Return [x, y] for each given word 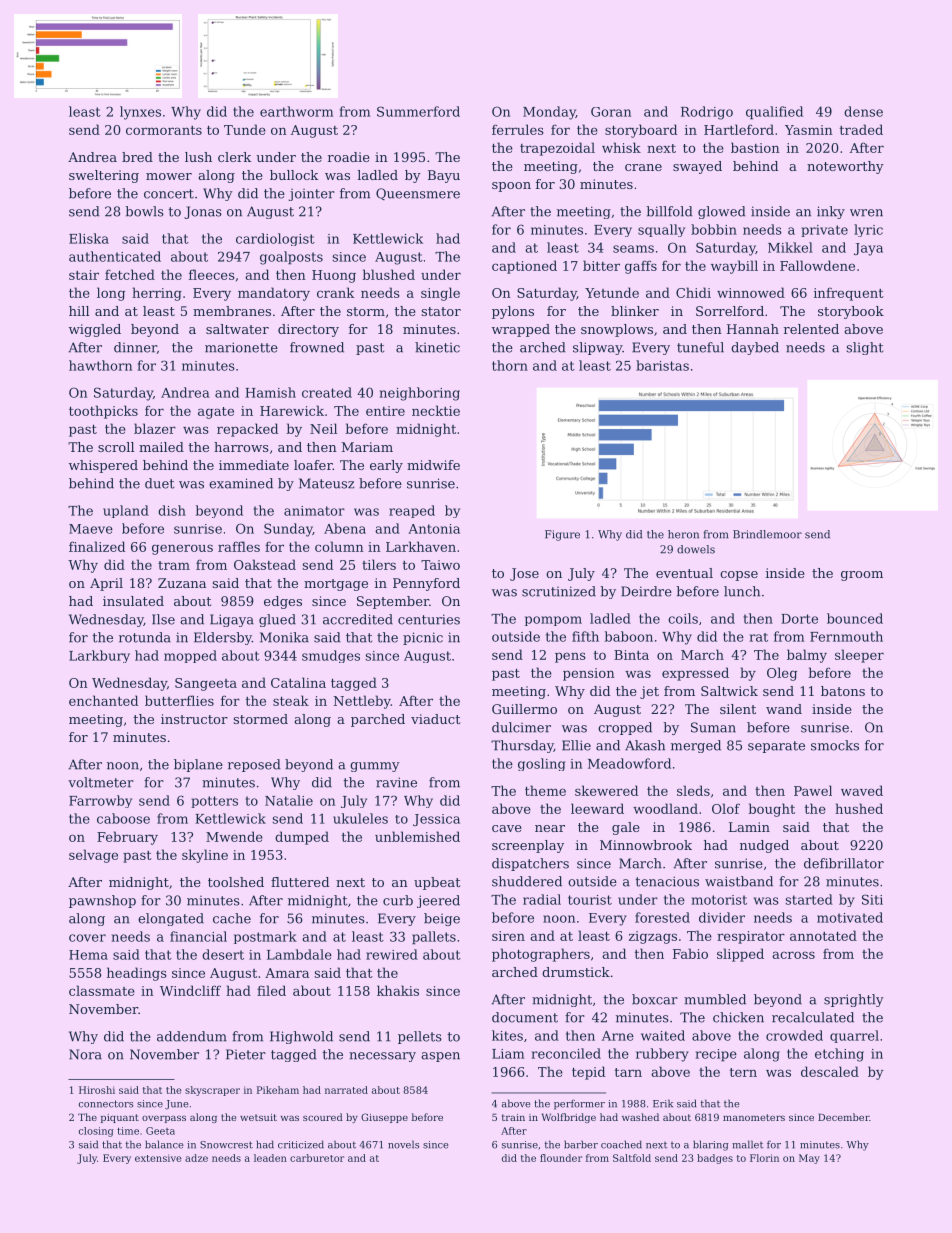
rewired [392, 954]
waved [862, 790]
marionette [241, 347]
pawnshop [102, 901]
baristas [662, 365]
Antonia [434, 529]
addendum [192, 1036]
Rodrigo [707, 113]
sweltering [104, 176]
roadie [349, 157]
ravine [396, 782]
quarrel [854, 1036]
